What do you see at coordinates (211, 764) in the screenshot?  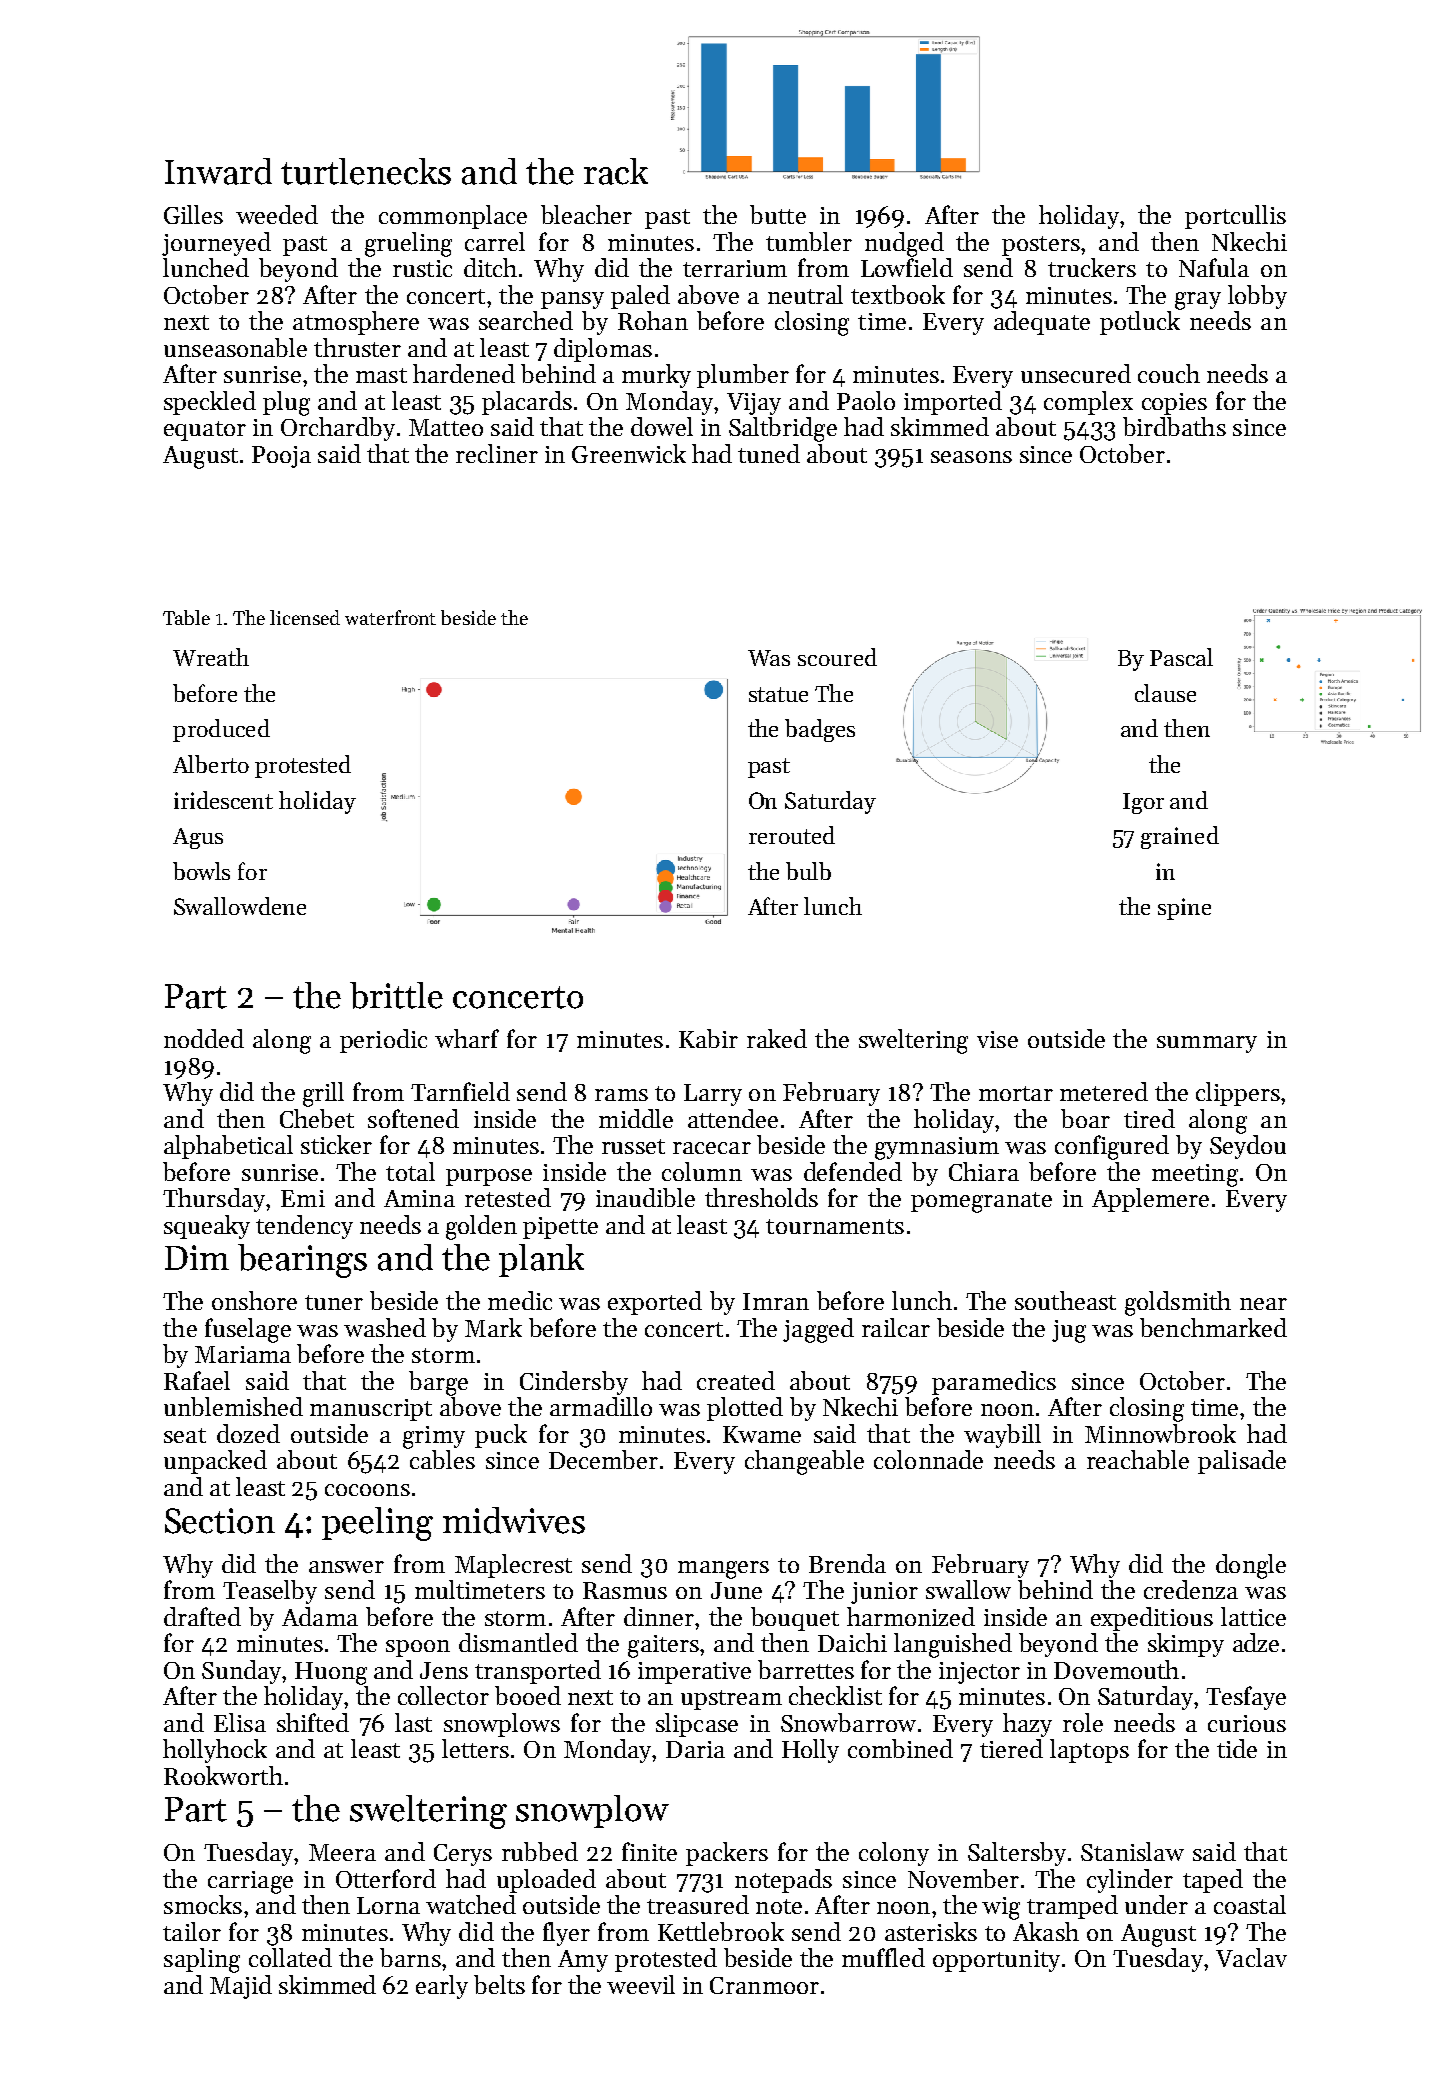 I see `Alberto` at bounding box center [211, 764].
